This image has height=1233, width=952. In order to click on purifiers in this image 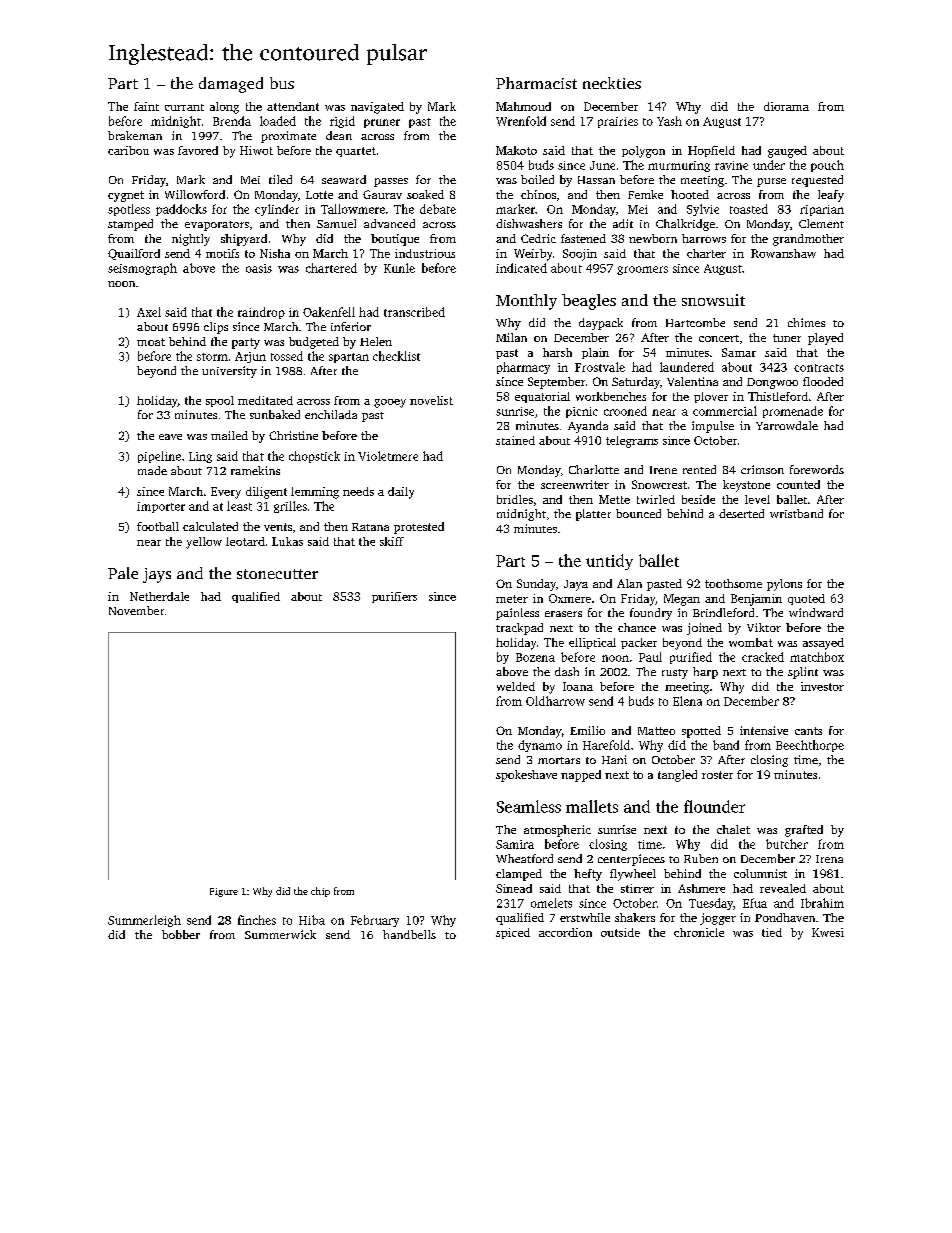, I will do `click(394, 597)`.
